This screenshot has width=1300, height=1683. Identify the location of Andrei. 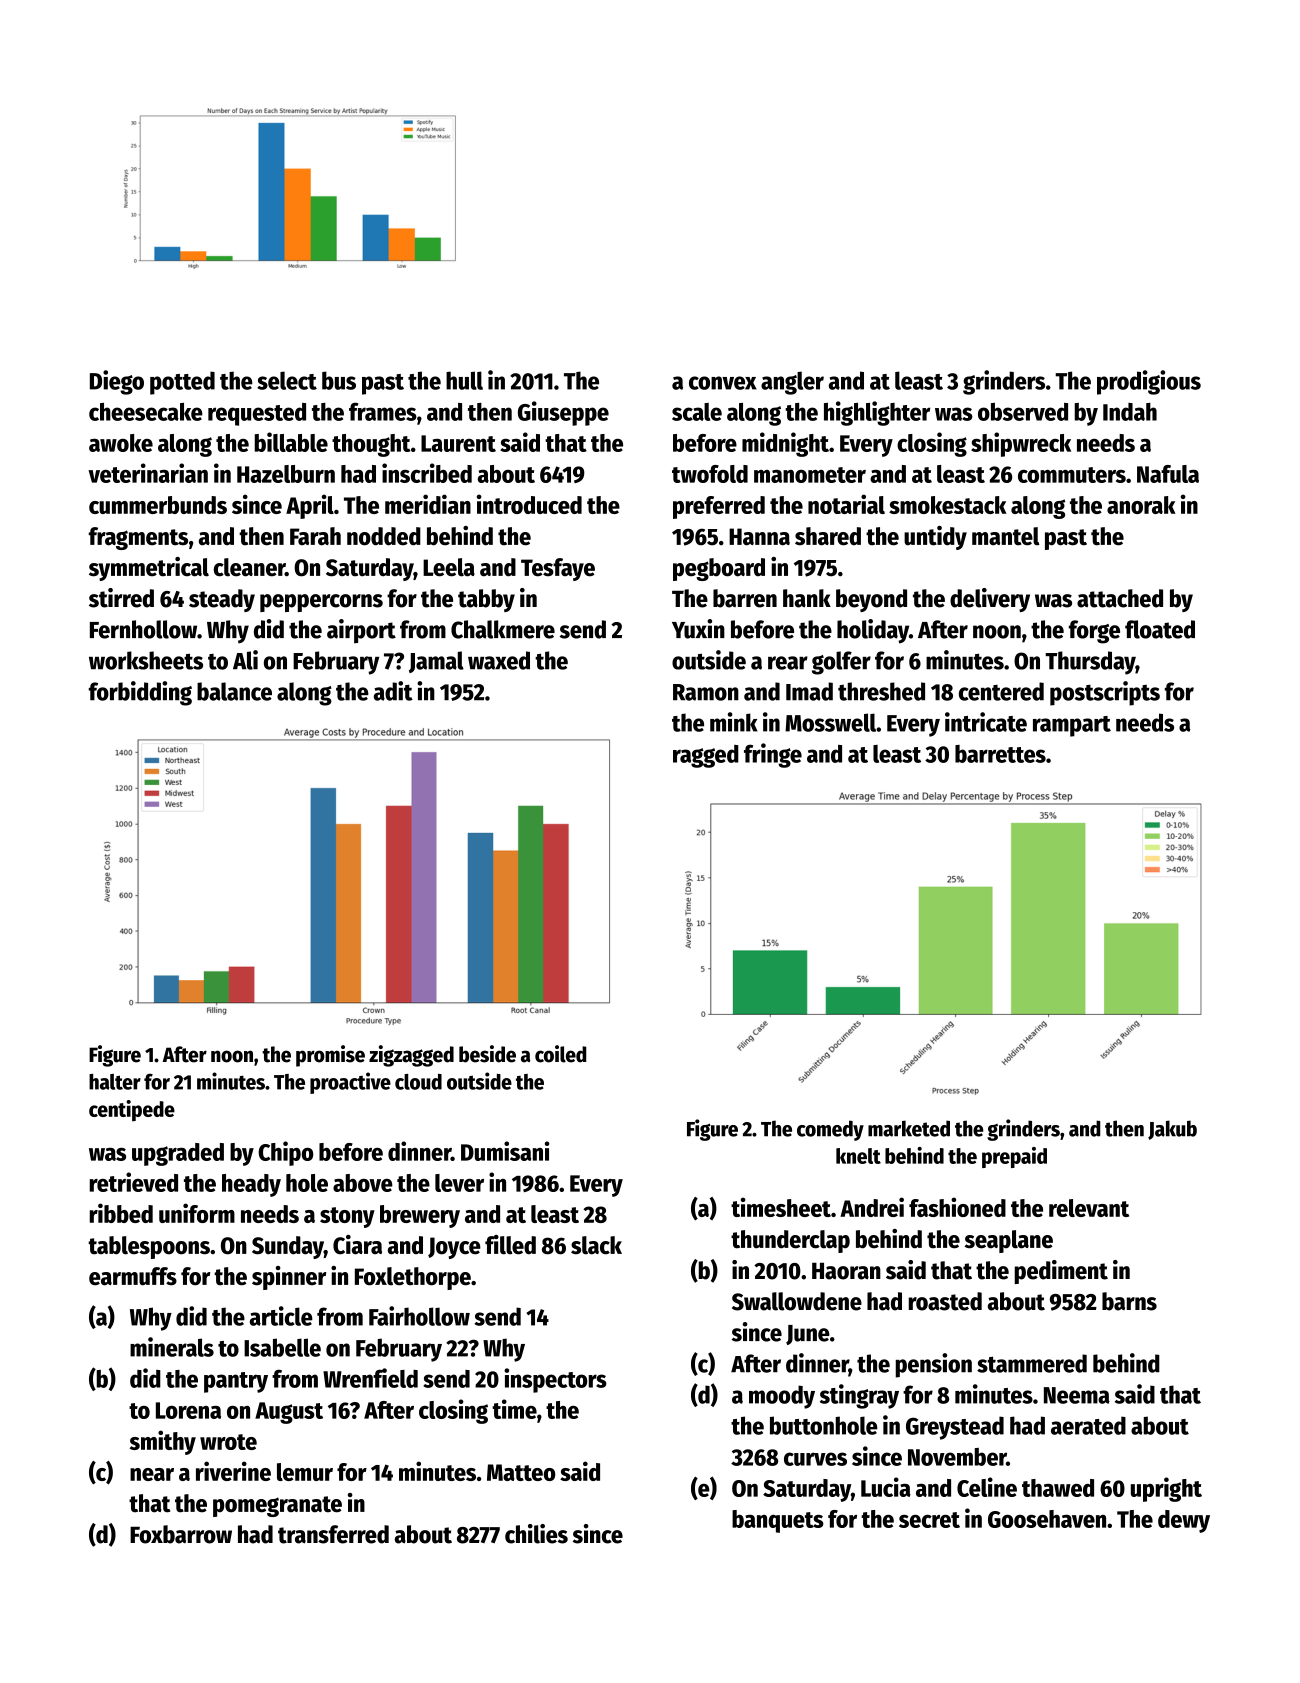
(872, 1207).
